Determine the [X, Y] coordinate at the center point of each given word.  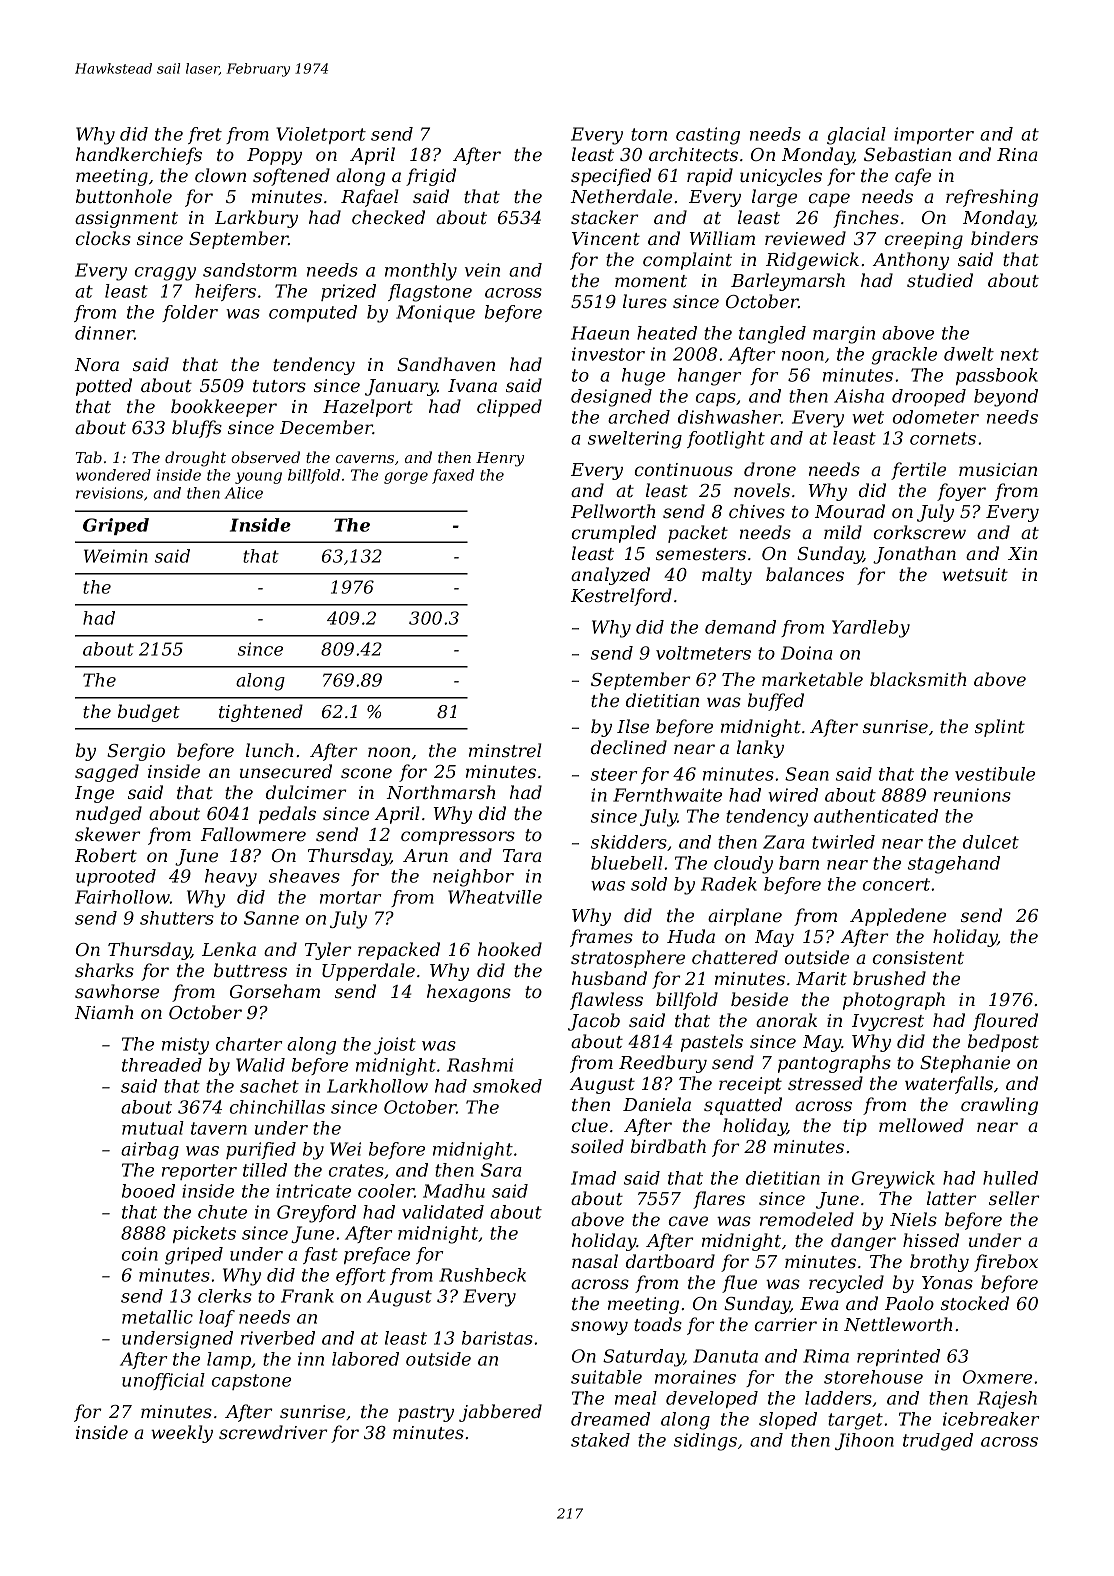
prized [348, 292]
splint [1000, 728]
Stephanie [965, 1064]
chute [222, 1212]
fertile [918, 471]
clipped [509, 408]
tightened [261, 713]
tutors [279, 386]
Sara [501, 1170]
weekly [182, 1434]
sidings [705, 1442]
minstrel [505, 750]
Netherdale [621, 196]
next [1020, 354]
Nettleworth [898, 1324]
